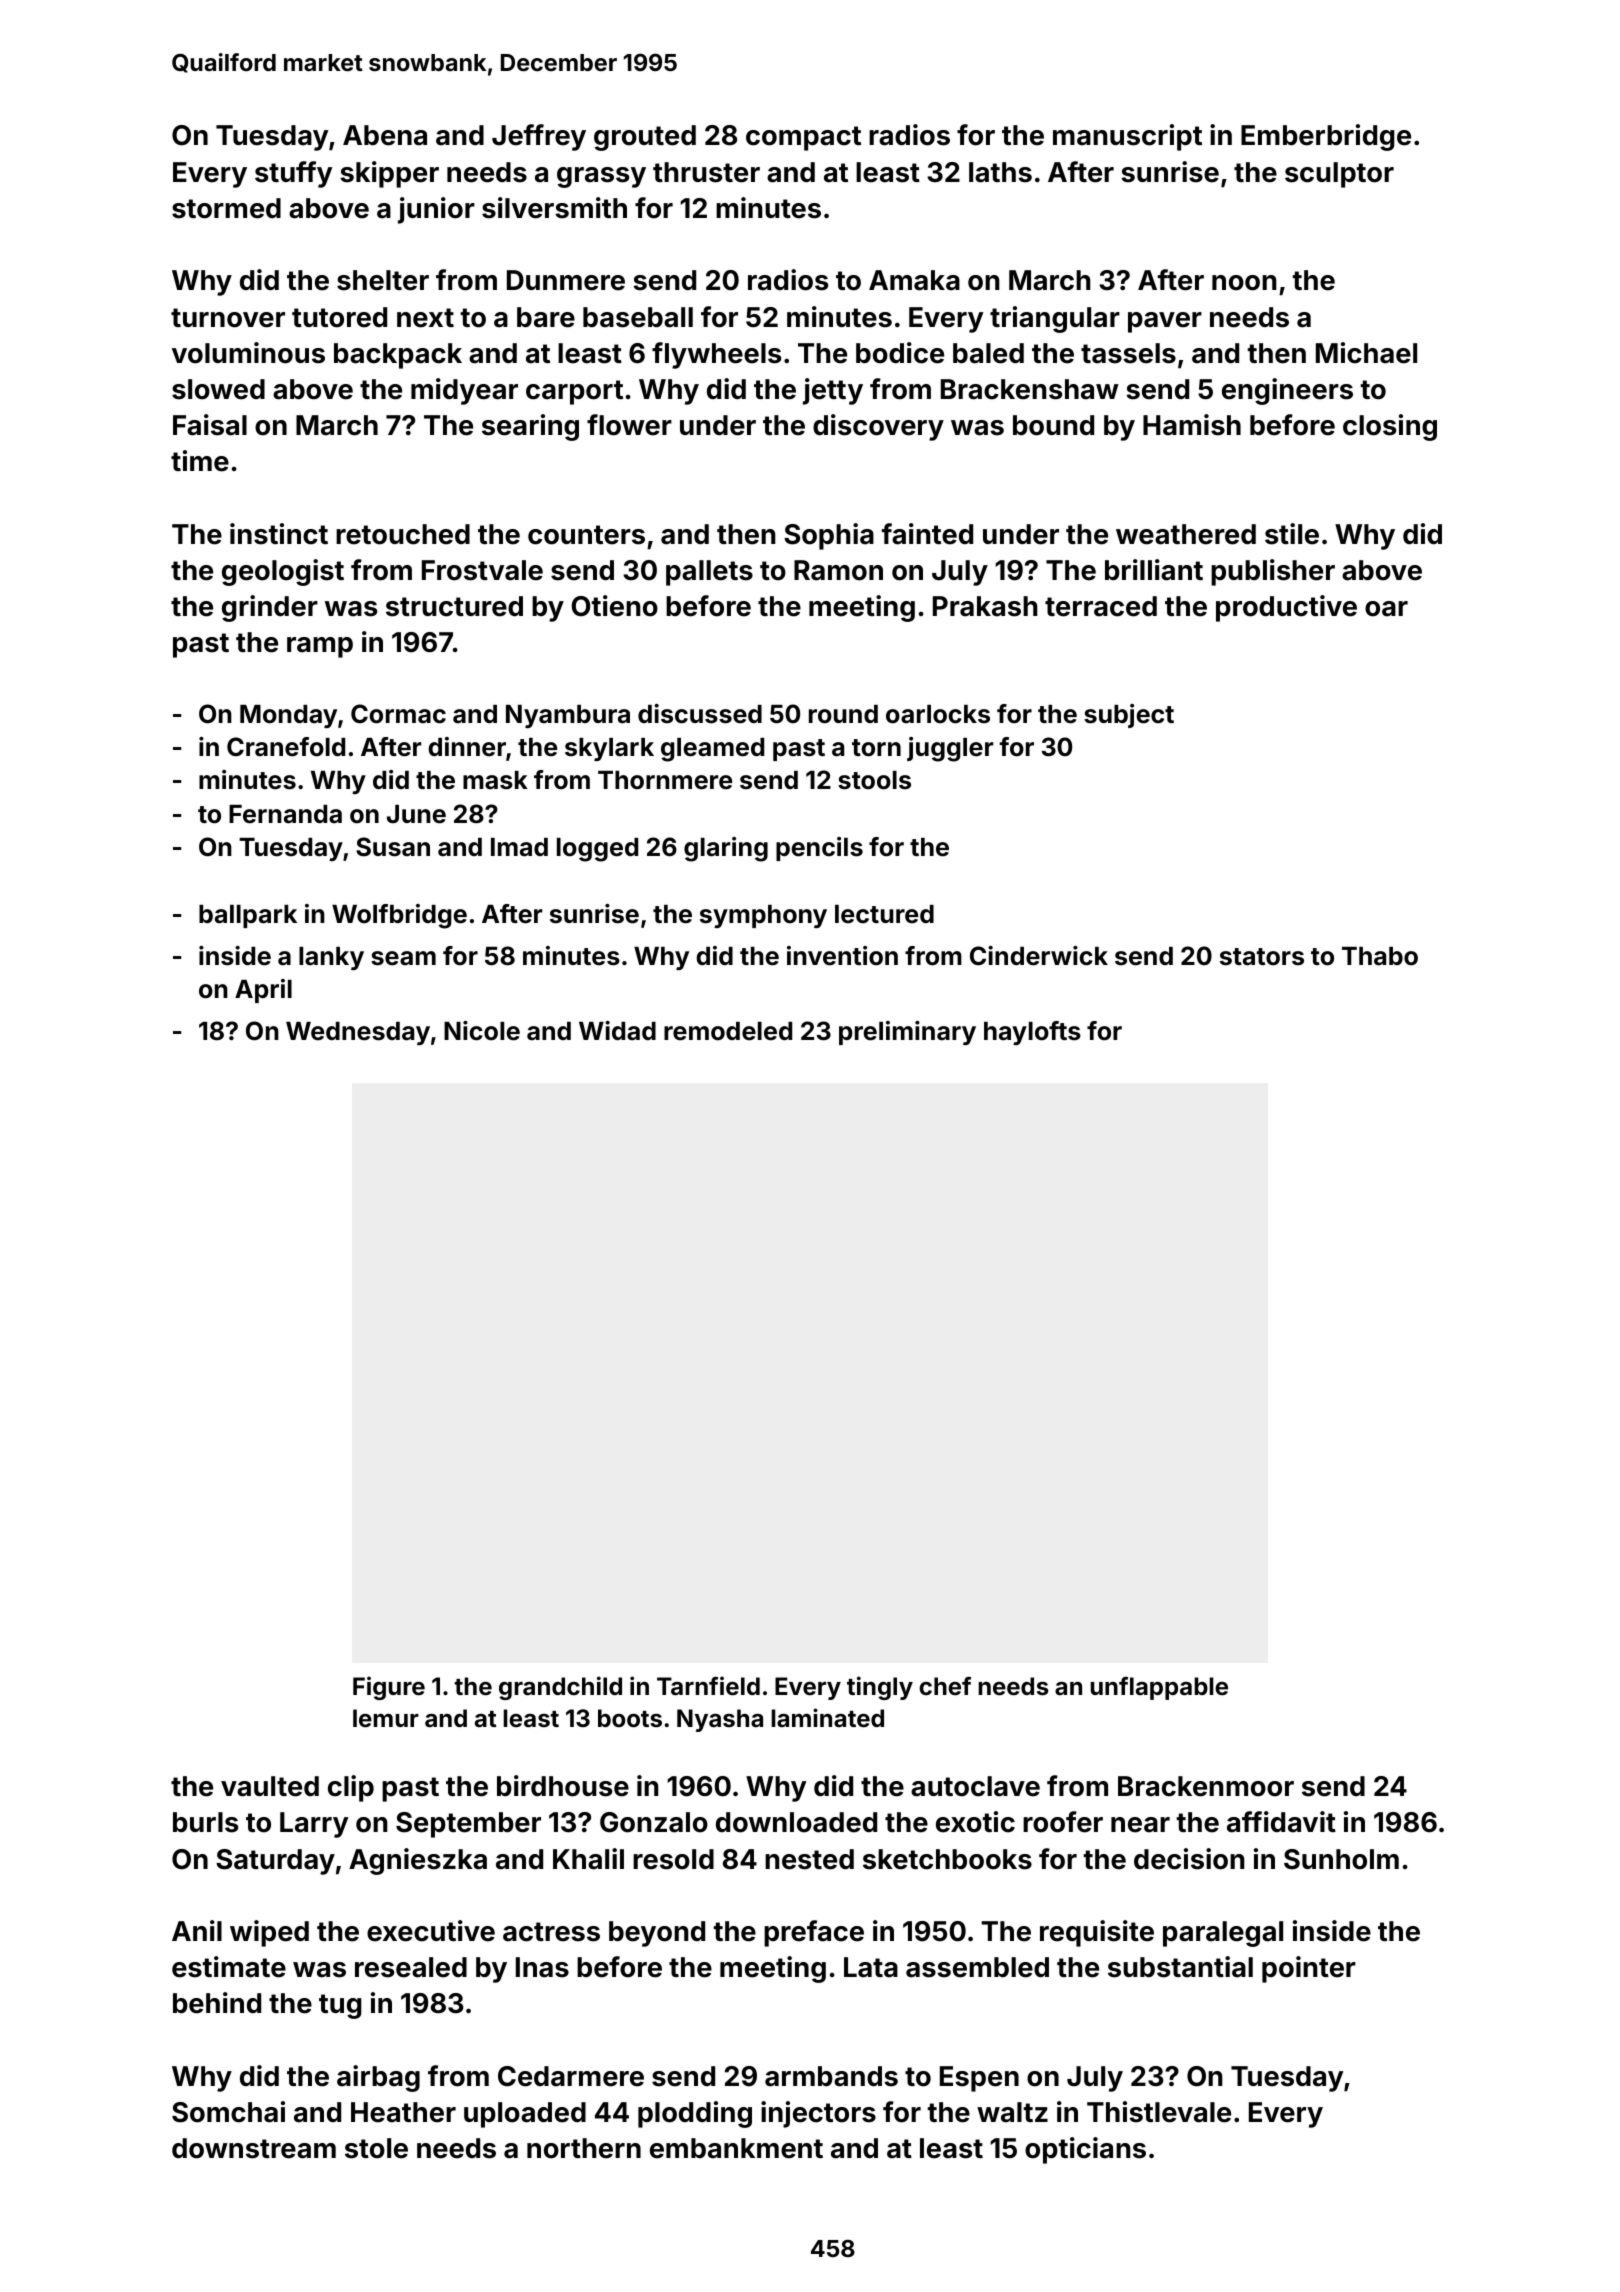 The height and width of the image is (2292, 1620). What do you see at coordinates (1128, 353) in the image?
I see `tassels` at bounding box center [1128, 353].
